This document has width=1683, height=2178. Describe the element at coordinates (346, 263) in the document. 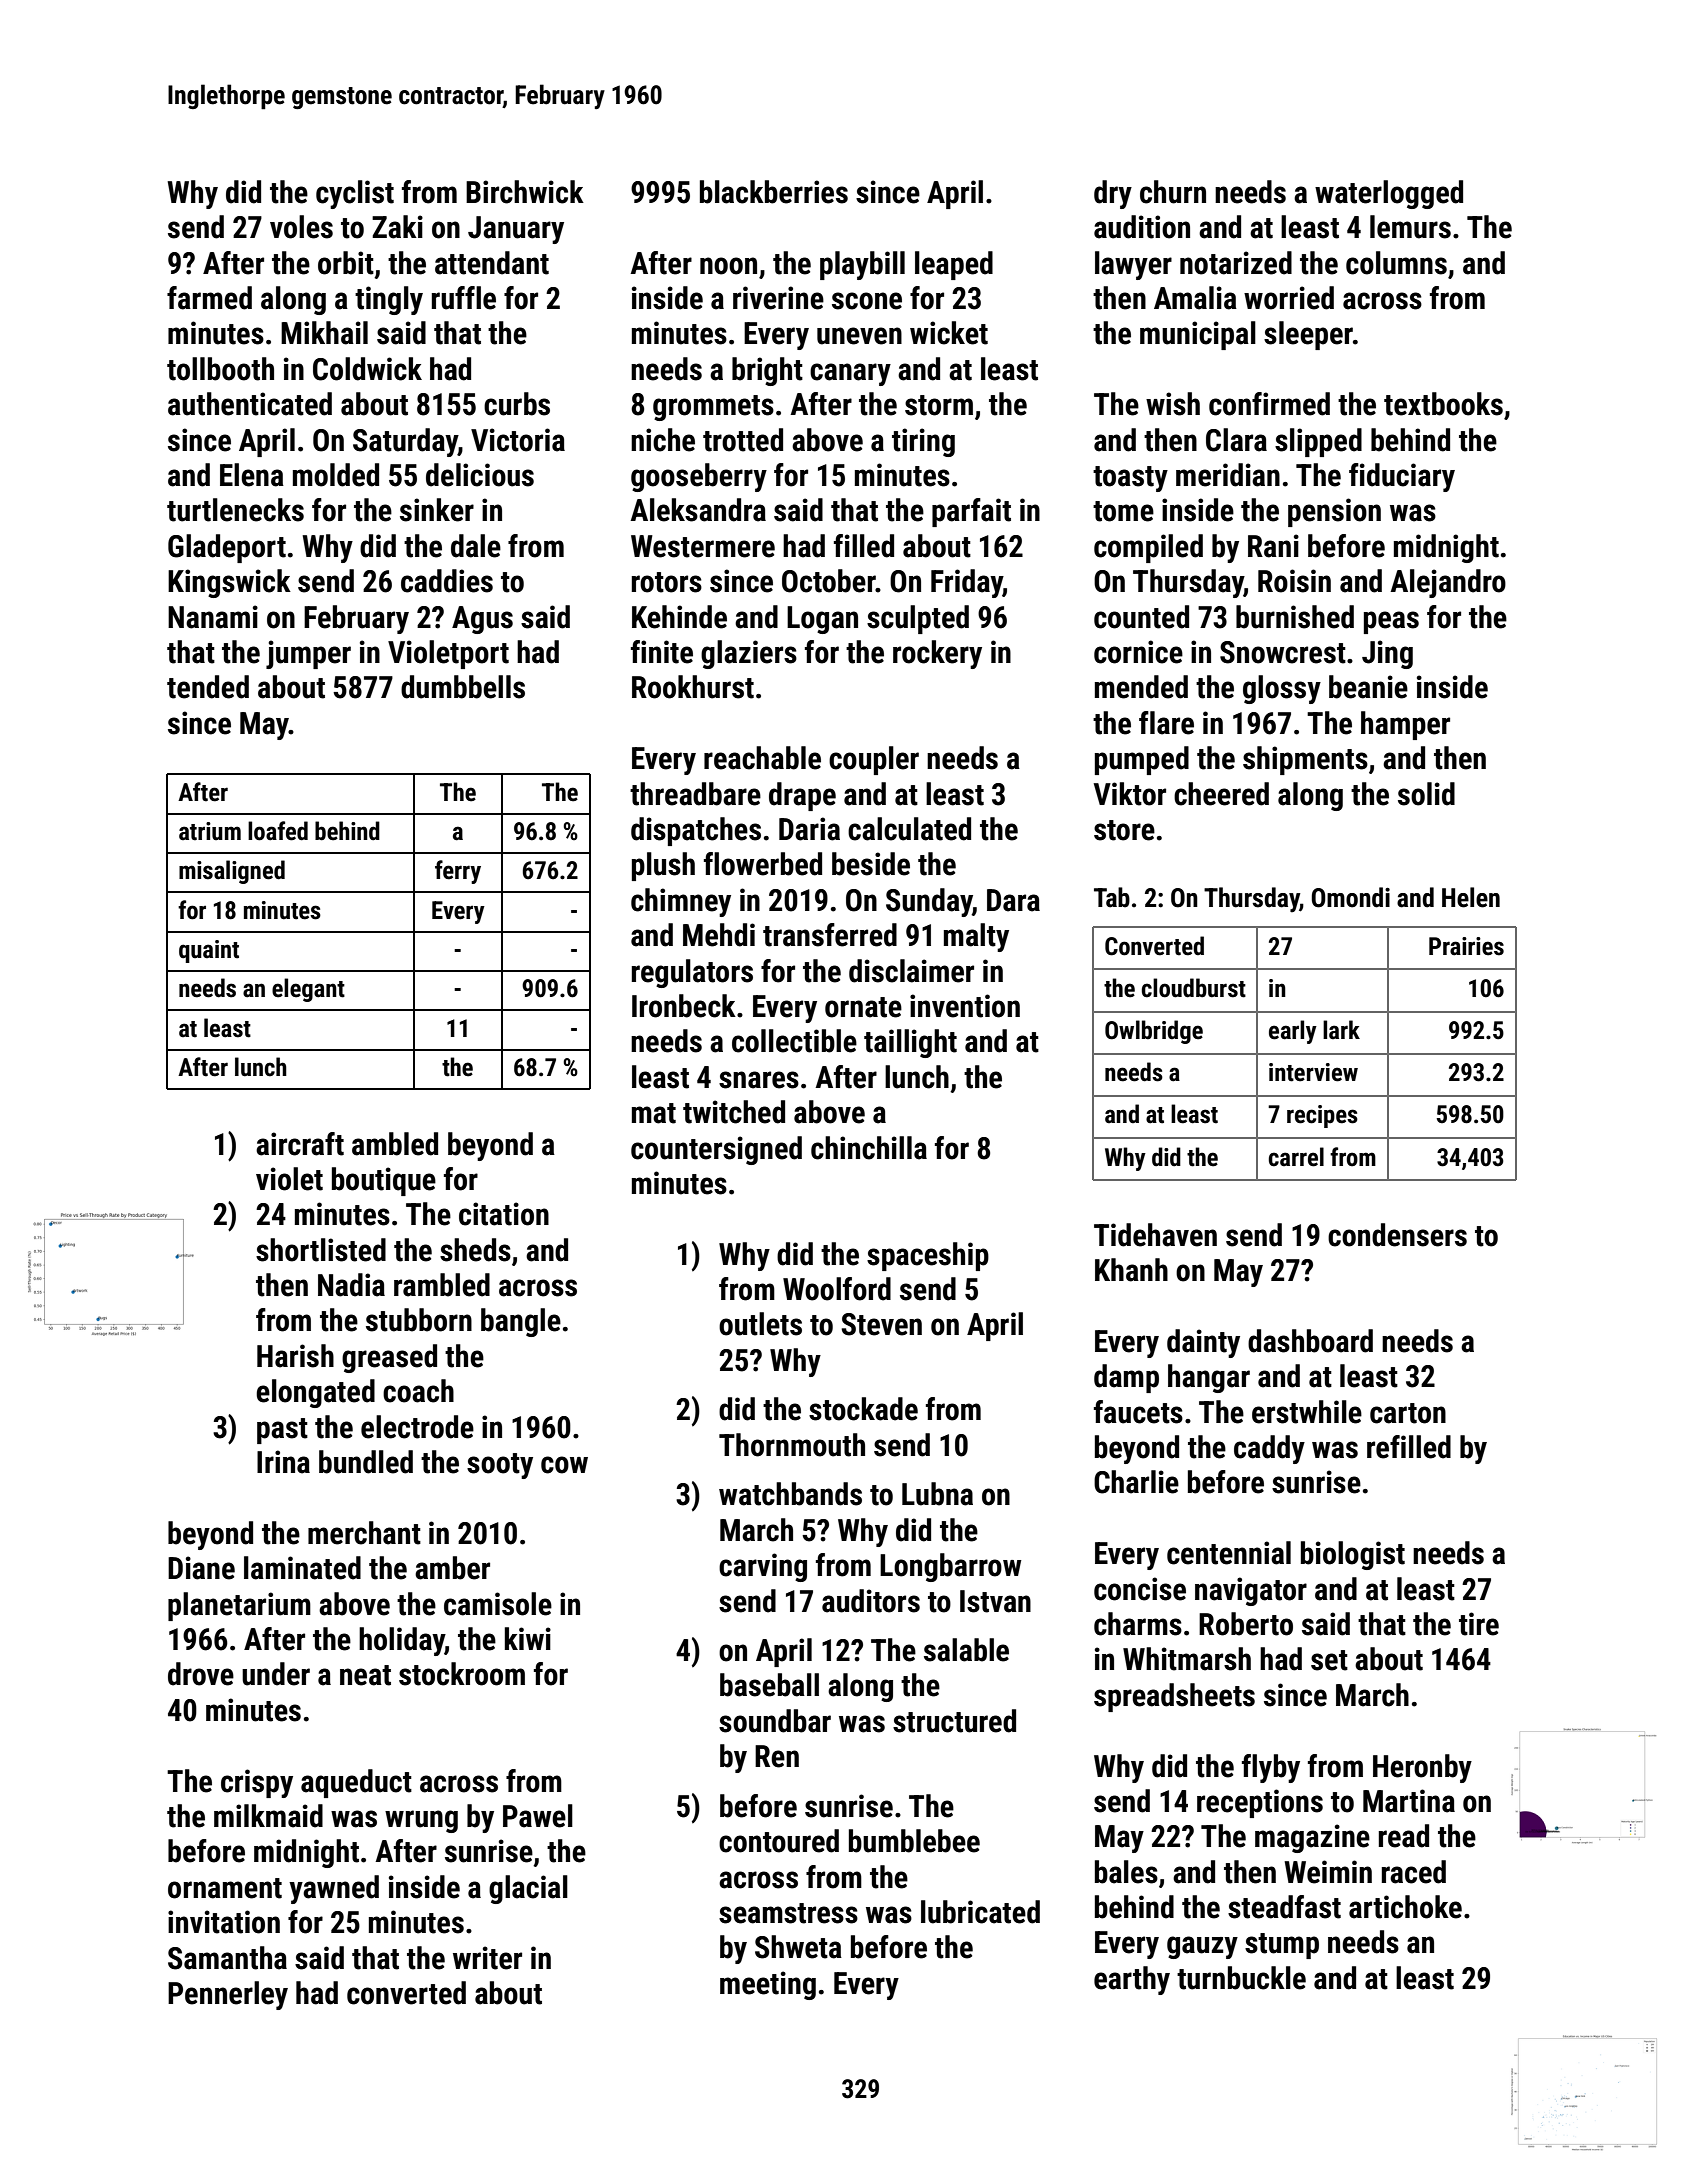

I see `orbit` at that location.
